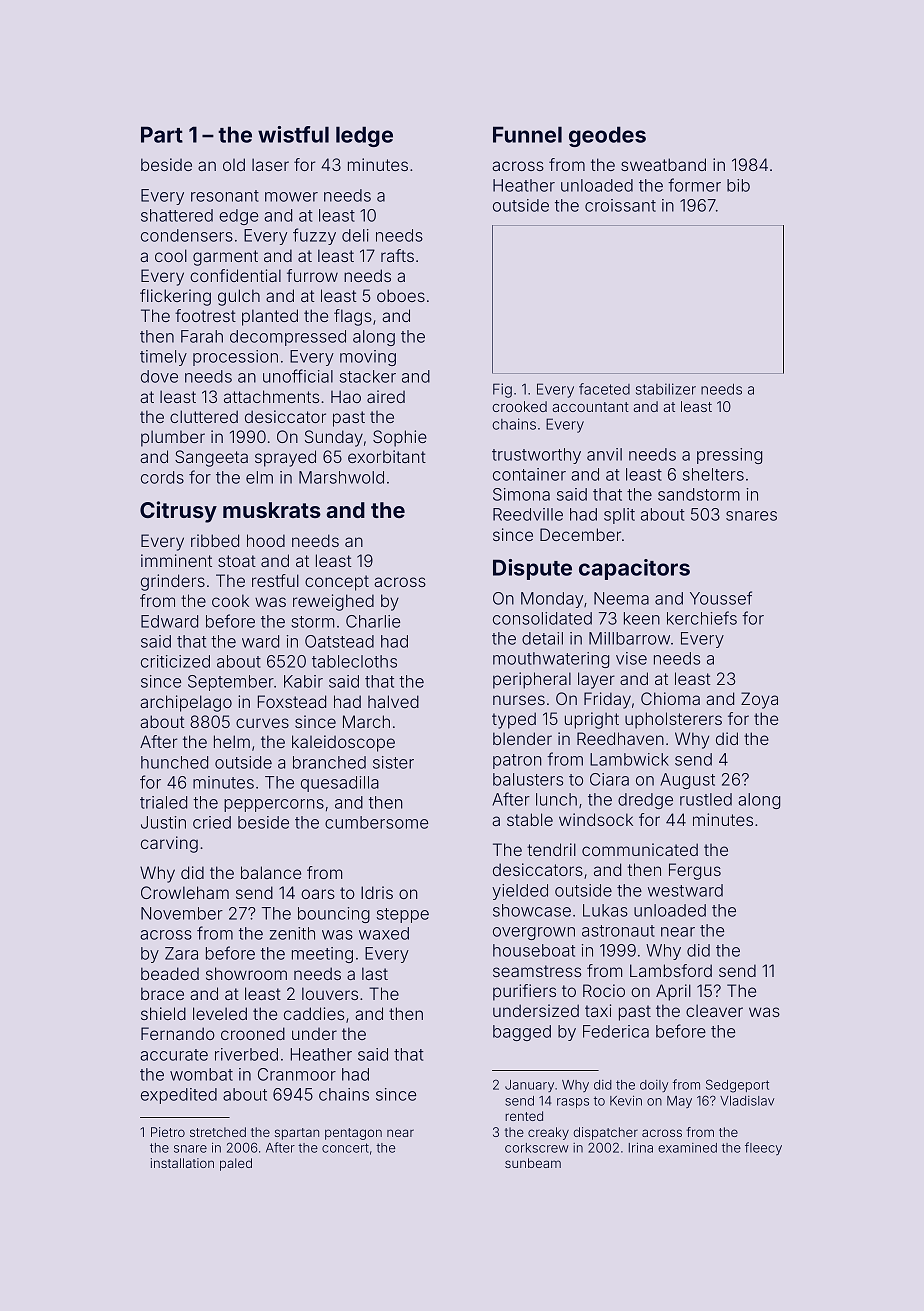 Image resolution: width=924 pixels, height=1311 pixels. What do you see at coordinates (527, 134) in the screenshot?
I see `Funnel` at bounding box center [527, 134].
